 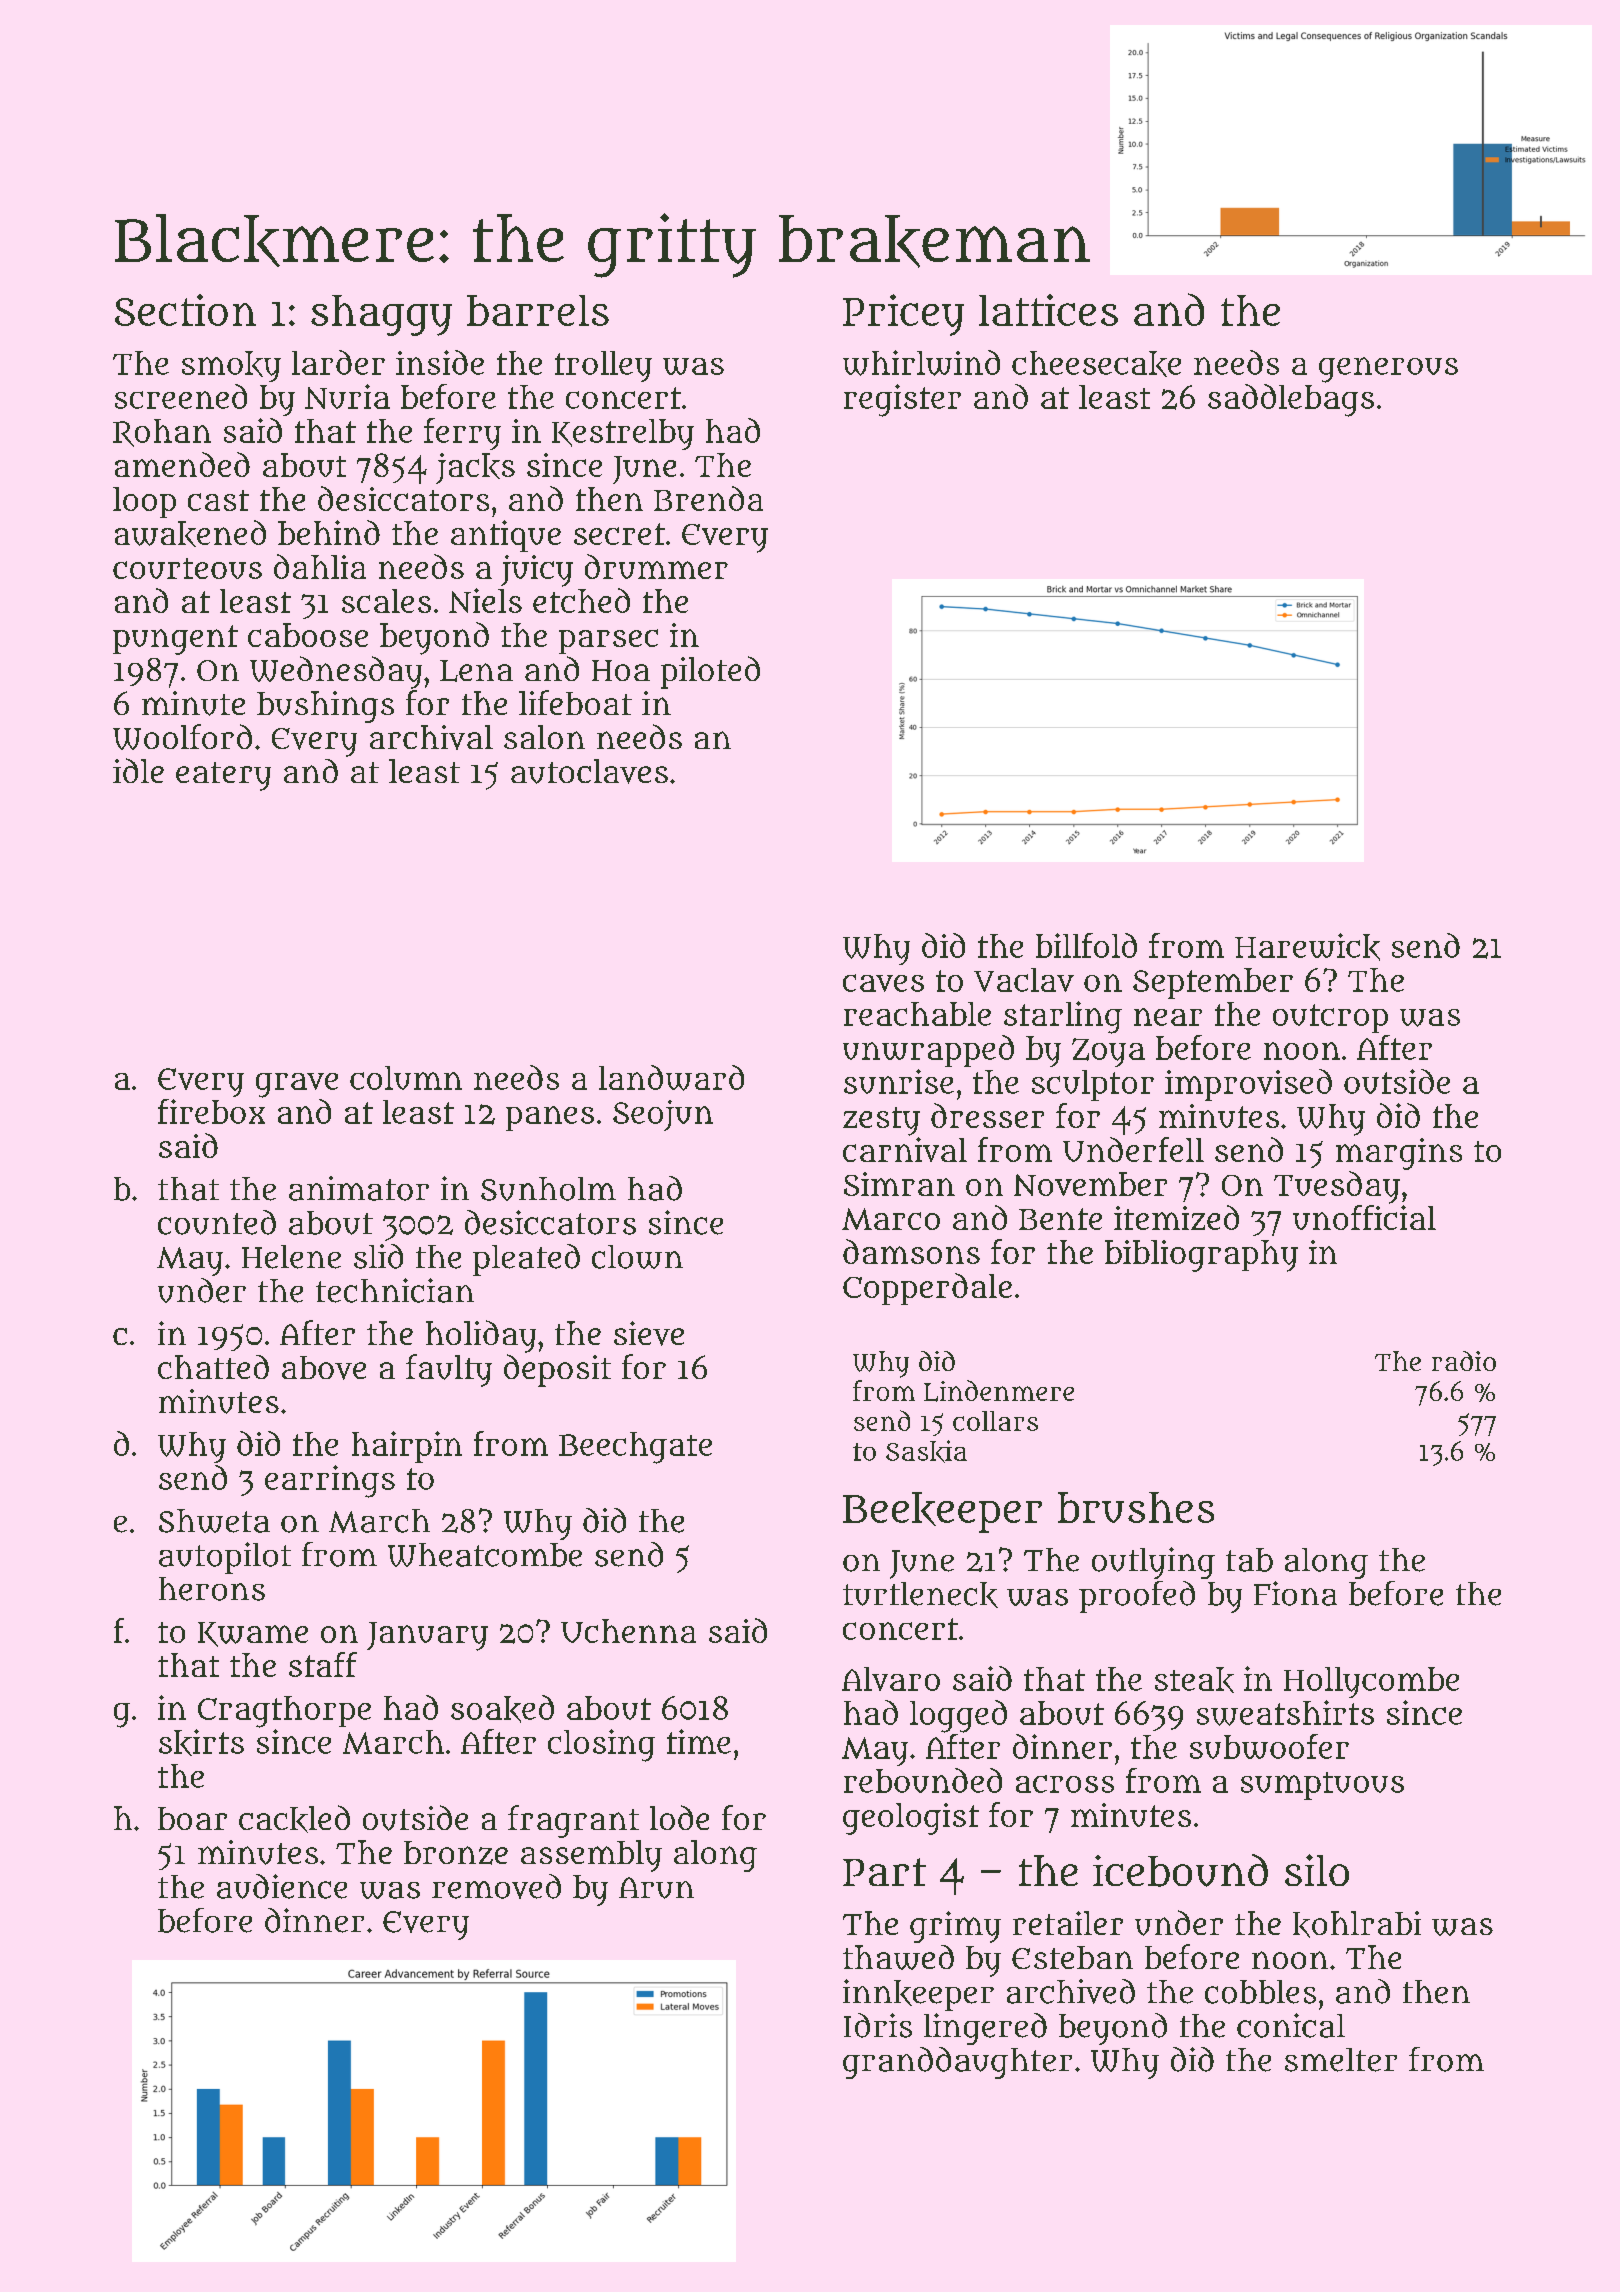 What do you see at coordinates (1388, 370) in the screenshot?
I see `generous` at bounding box center [1388, 370].
